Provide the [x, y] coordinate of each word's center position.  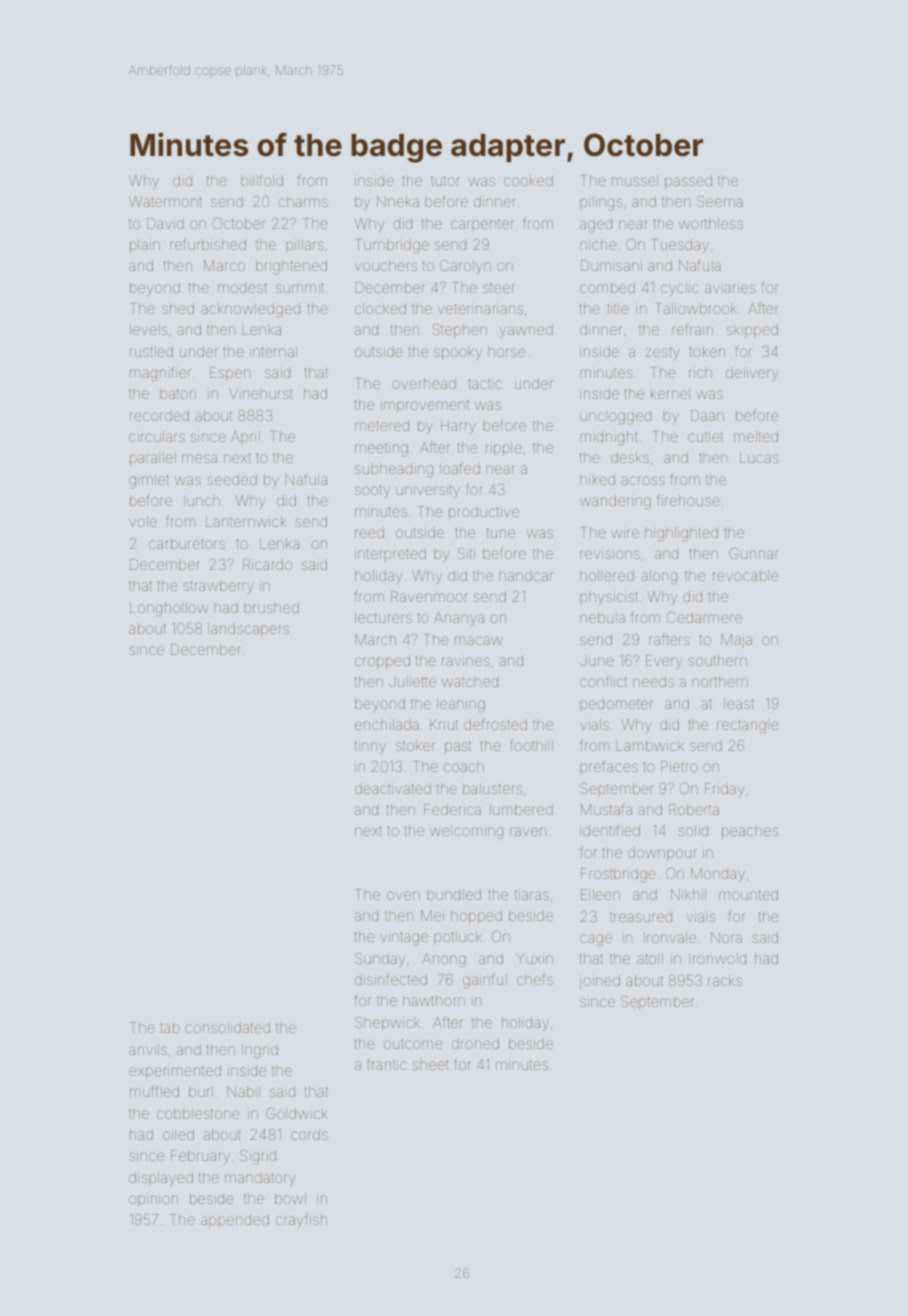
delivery [752, 374]
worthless [711, 223]
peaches [750, 832]
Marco [224, 265]
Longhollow [169, 609]
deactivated [393, 788]
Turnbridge [392, 246]
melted [756, 436]
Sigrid [258, 1157]
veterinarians [480, 308]
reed [369, 532]
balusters [492, 788]
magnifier [160, 374]
